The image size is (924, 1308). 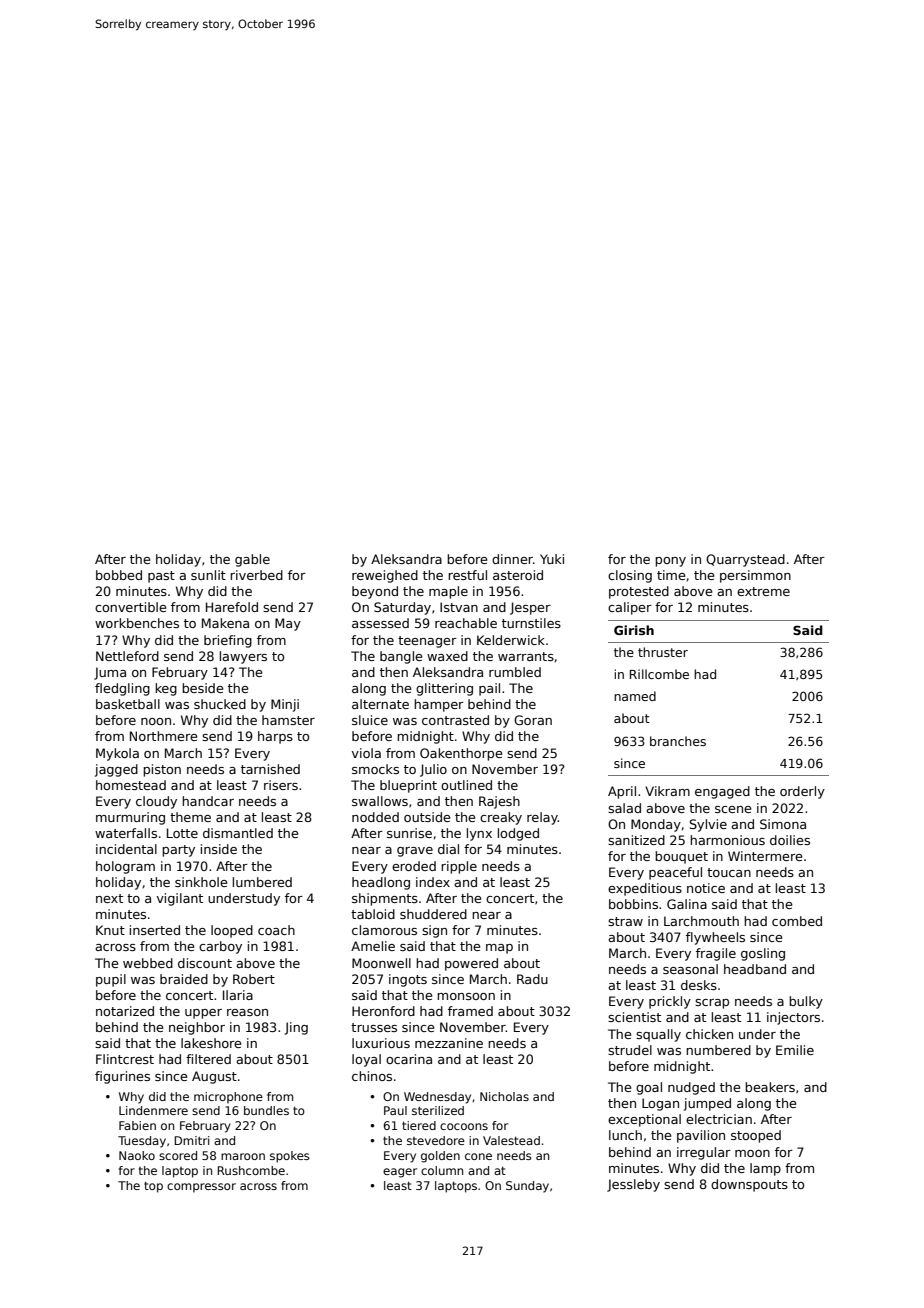 What do you see at coordinates (645, 889) in the screenshot?
I see `expeditious` at bounding box center [645, 889].
